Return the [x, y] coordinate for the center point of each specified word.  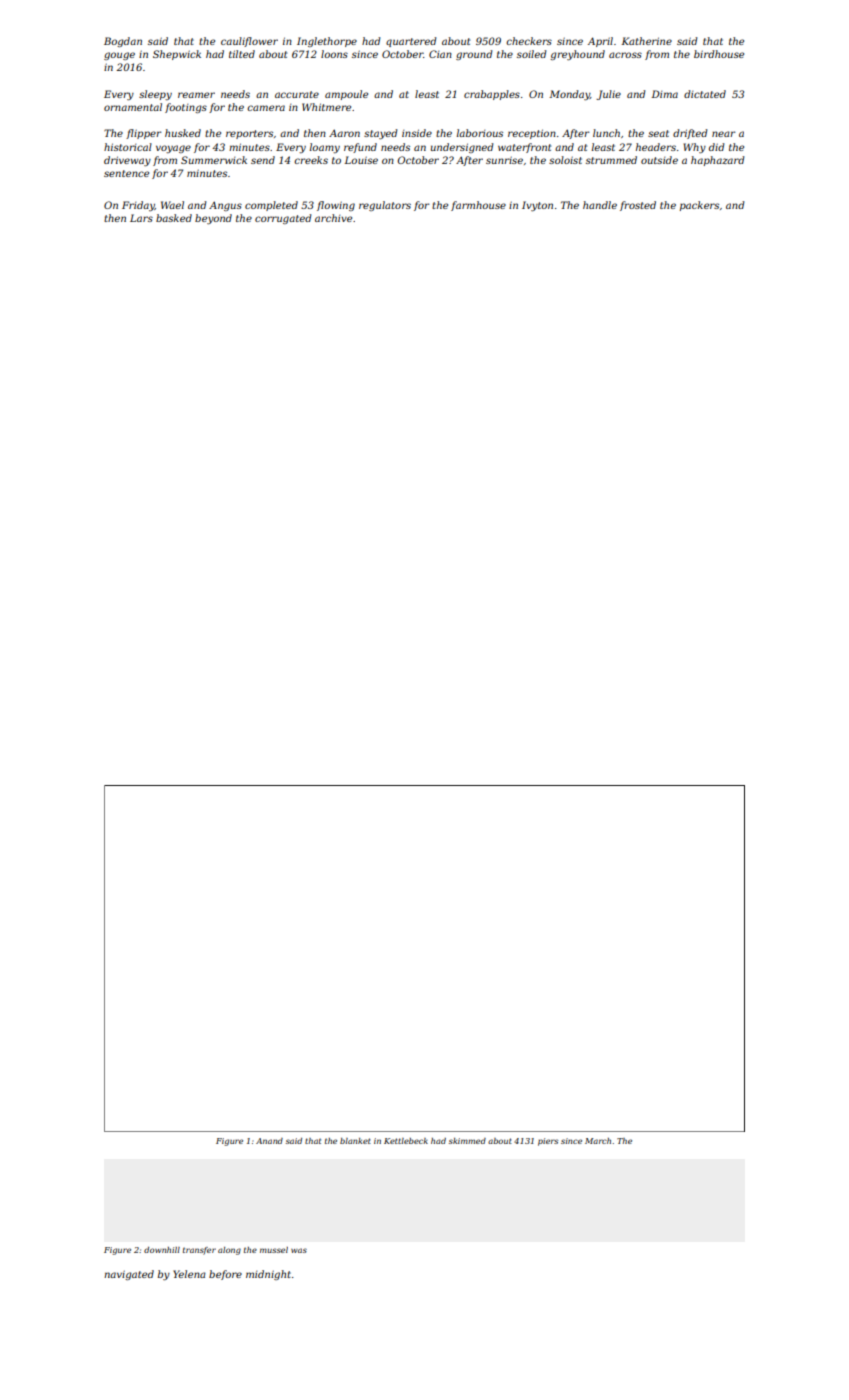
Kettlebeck [406, 1141]
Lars [141, 218]
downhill [162, 1250]
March [598, 1141]
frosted [638, 206]
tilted [242, 54]
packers [699, 206]
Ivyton [537, 206]
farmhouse [478, 206]
